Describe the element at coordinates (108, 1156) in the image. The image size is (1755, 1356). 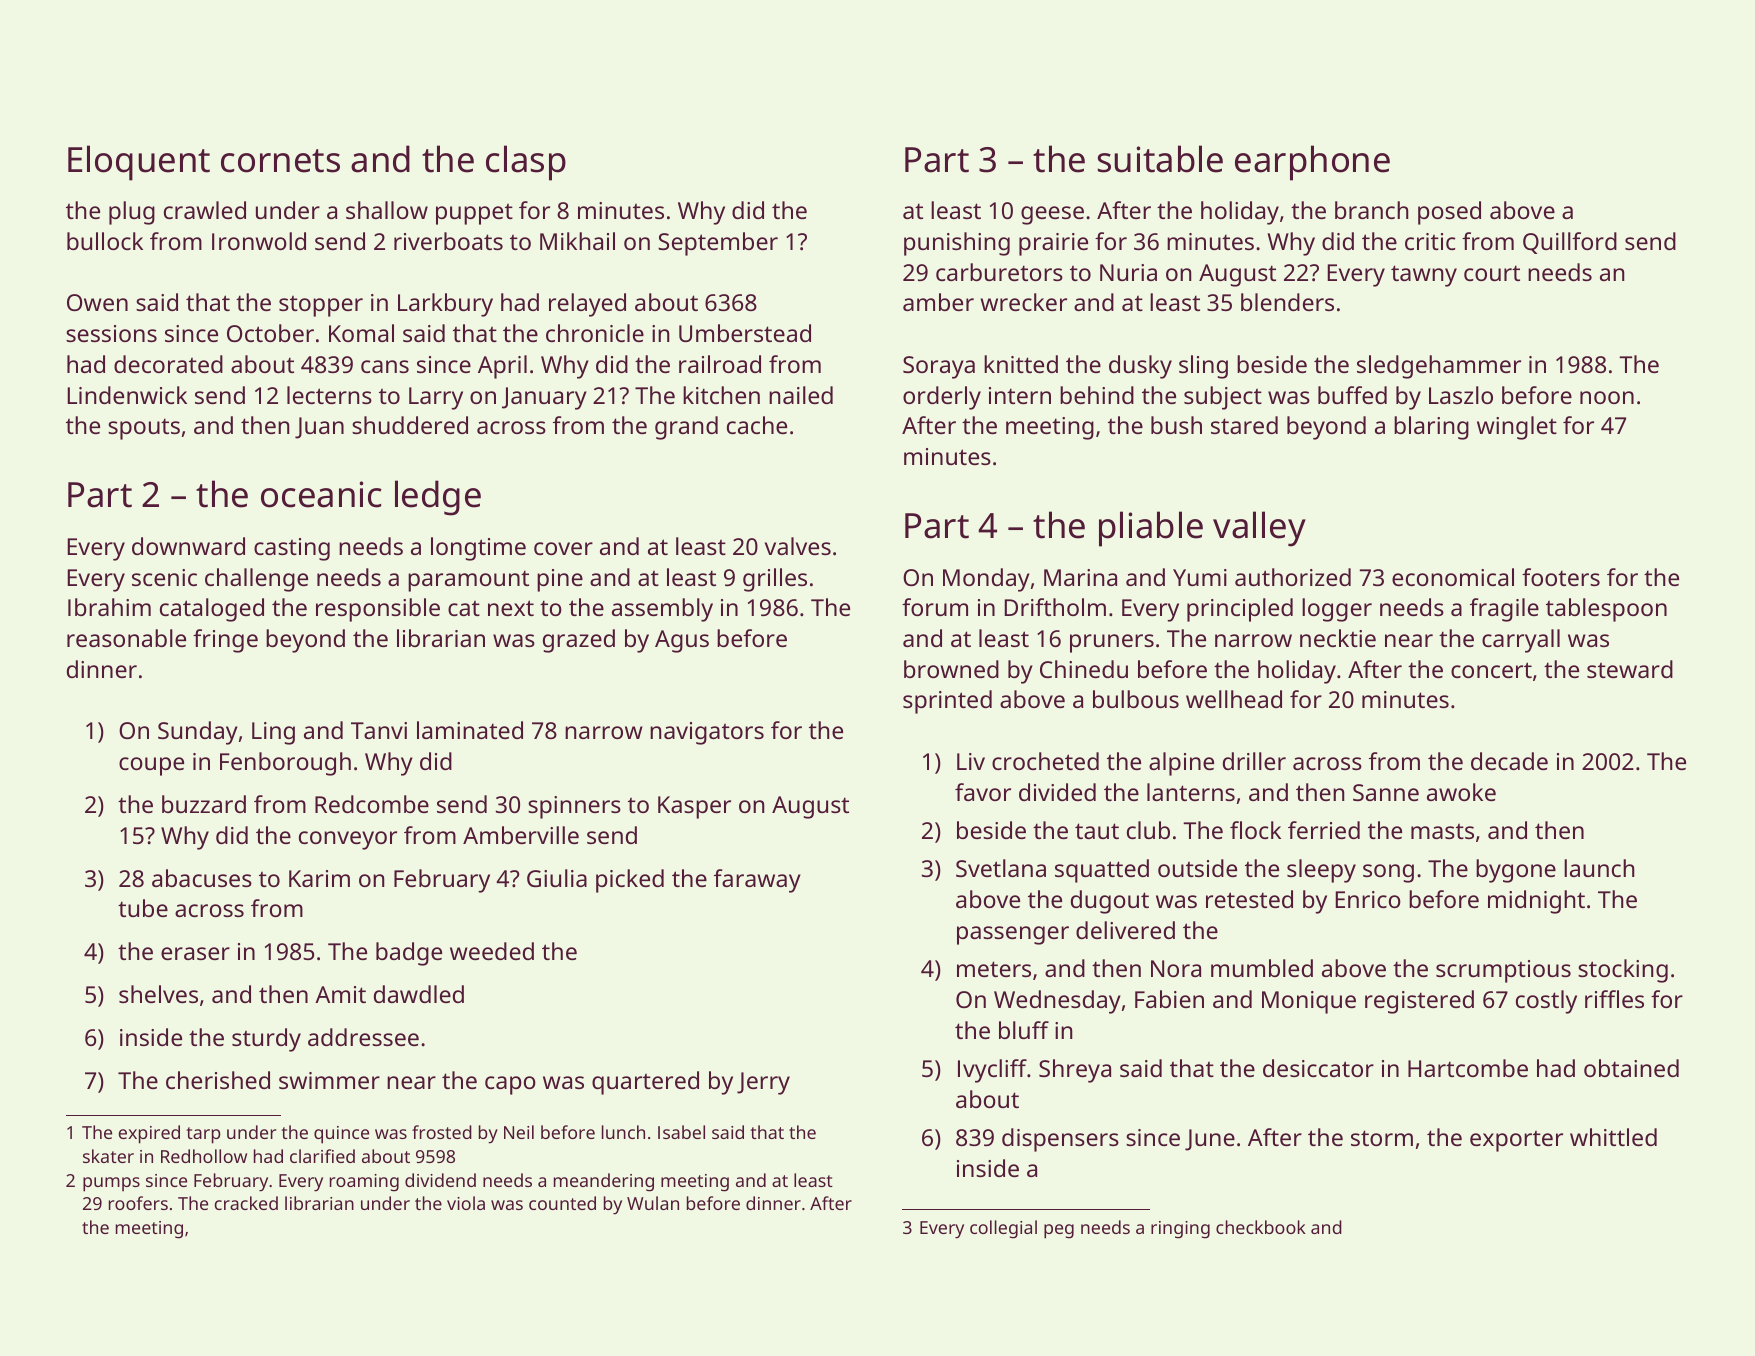
I see `skater` at that location.
